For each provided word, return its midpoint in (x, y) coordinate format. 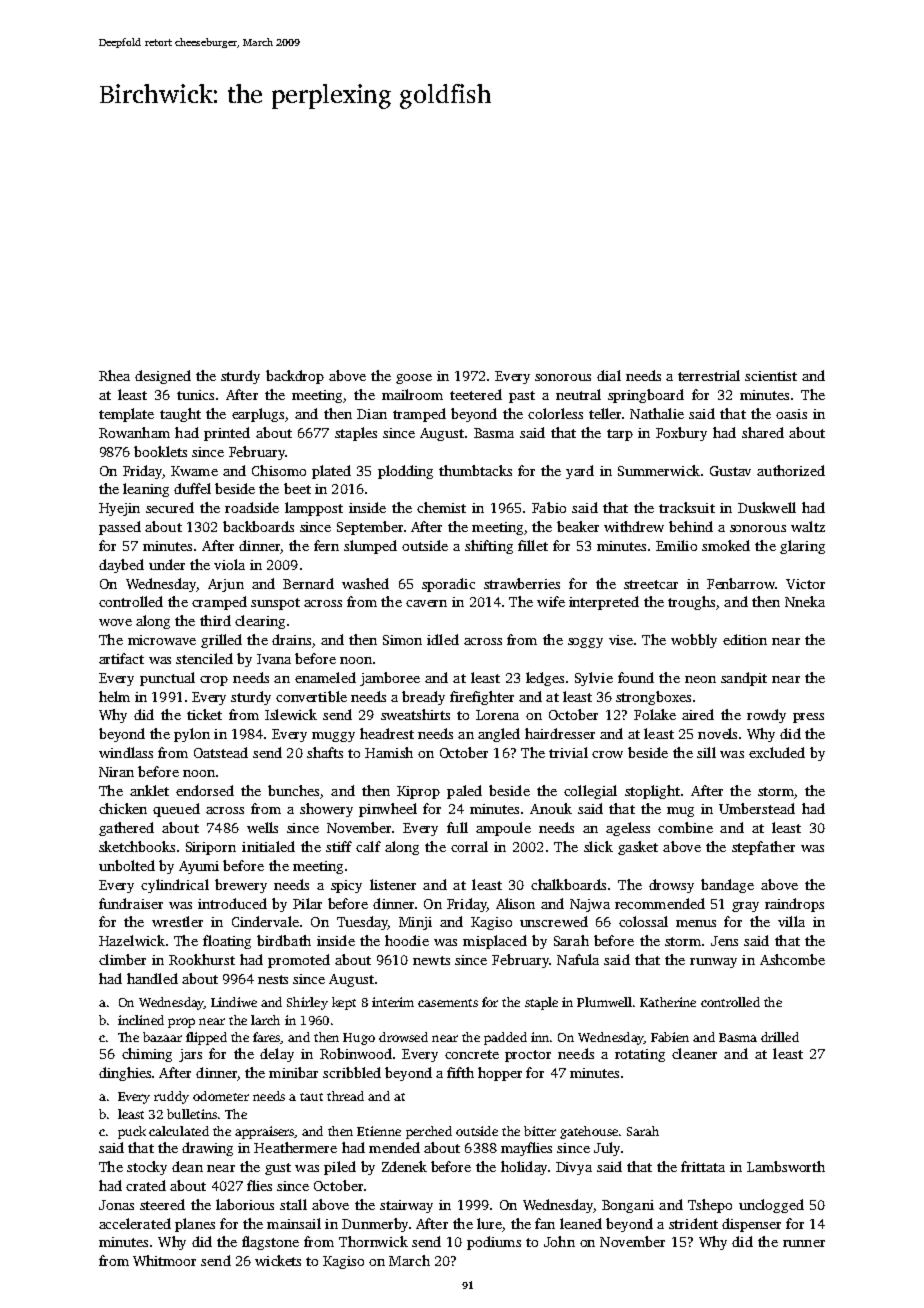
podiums (494, 1243)
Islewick (291, 714)
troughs (691, 603)
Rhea (114, 375)
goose (414, 379)
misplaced (495, 942)
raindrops (794, 905)
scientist (771, 376)
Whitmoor (164, 1260)
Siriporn (211, 848)
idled (443, 639)
